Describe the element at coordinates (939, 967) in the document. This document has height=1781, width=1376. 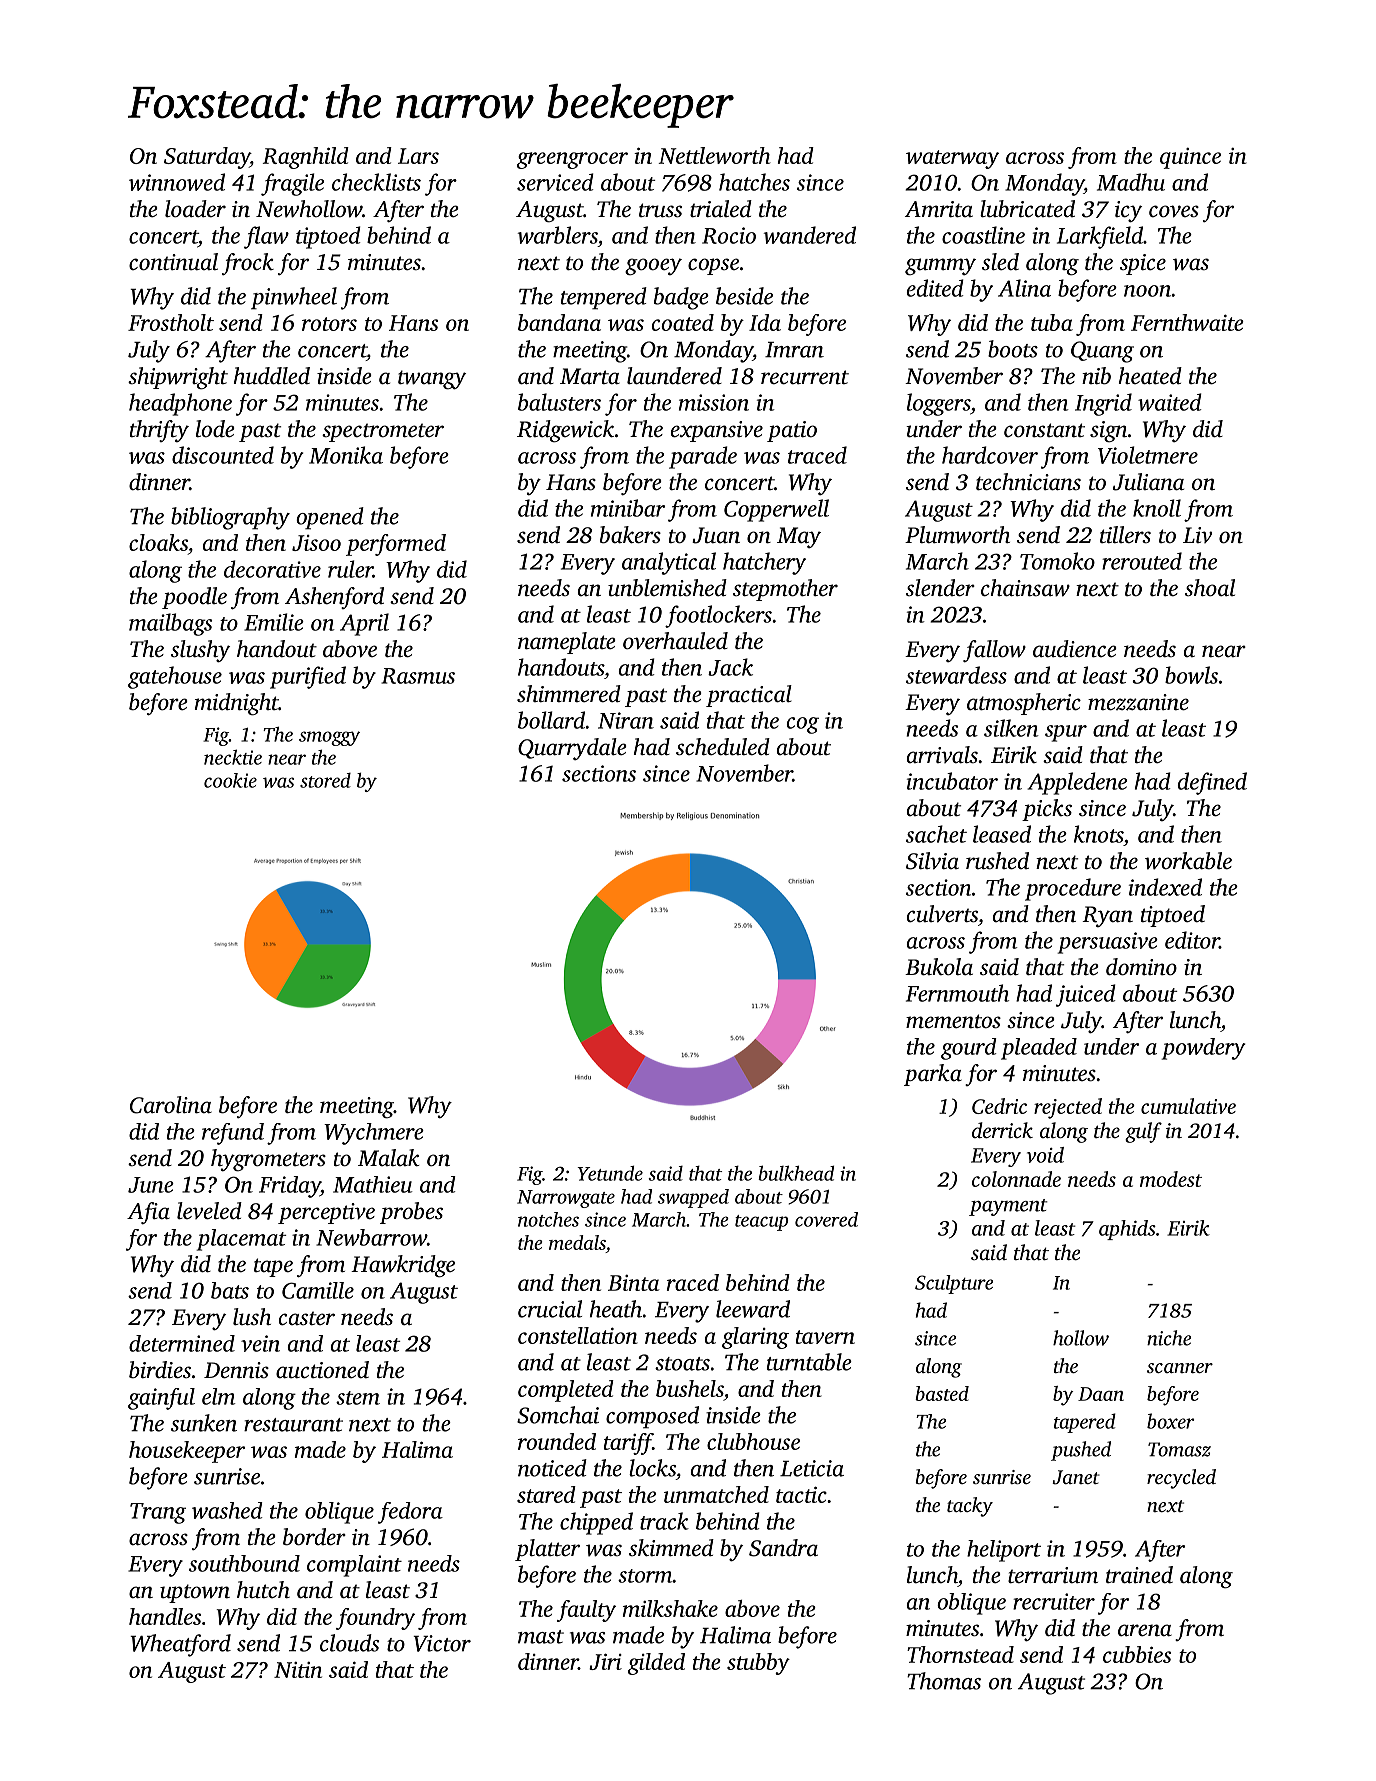
I see `Bukola` at that location.
